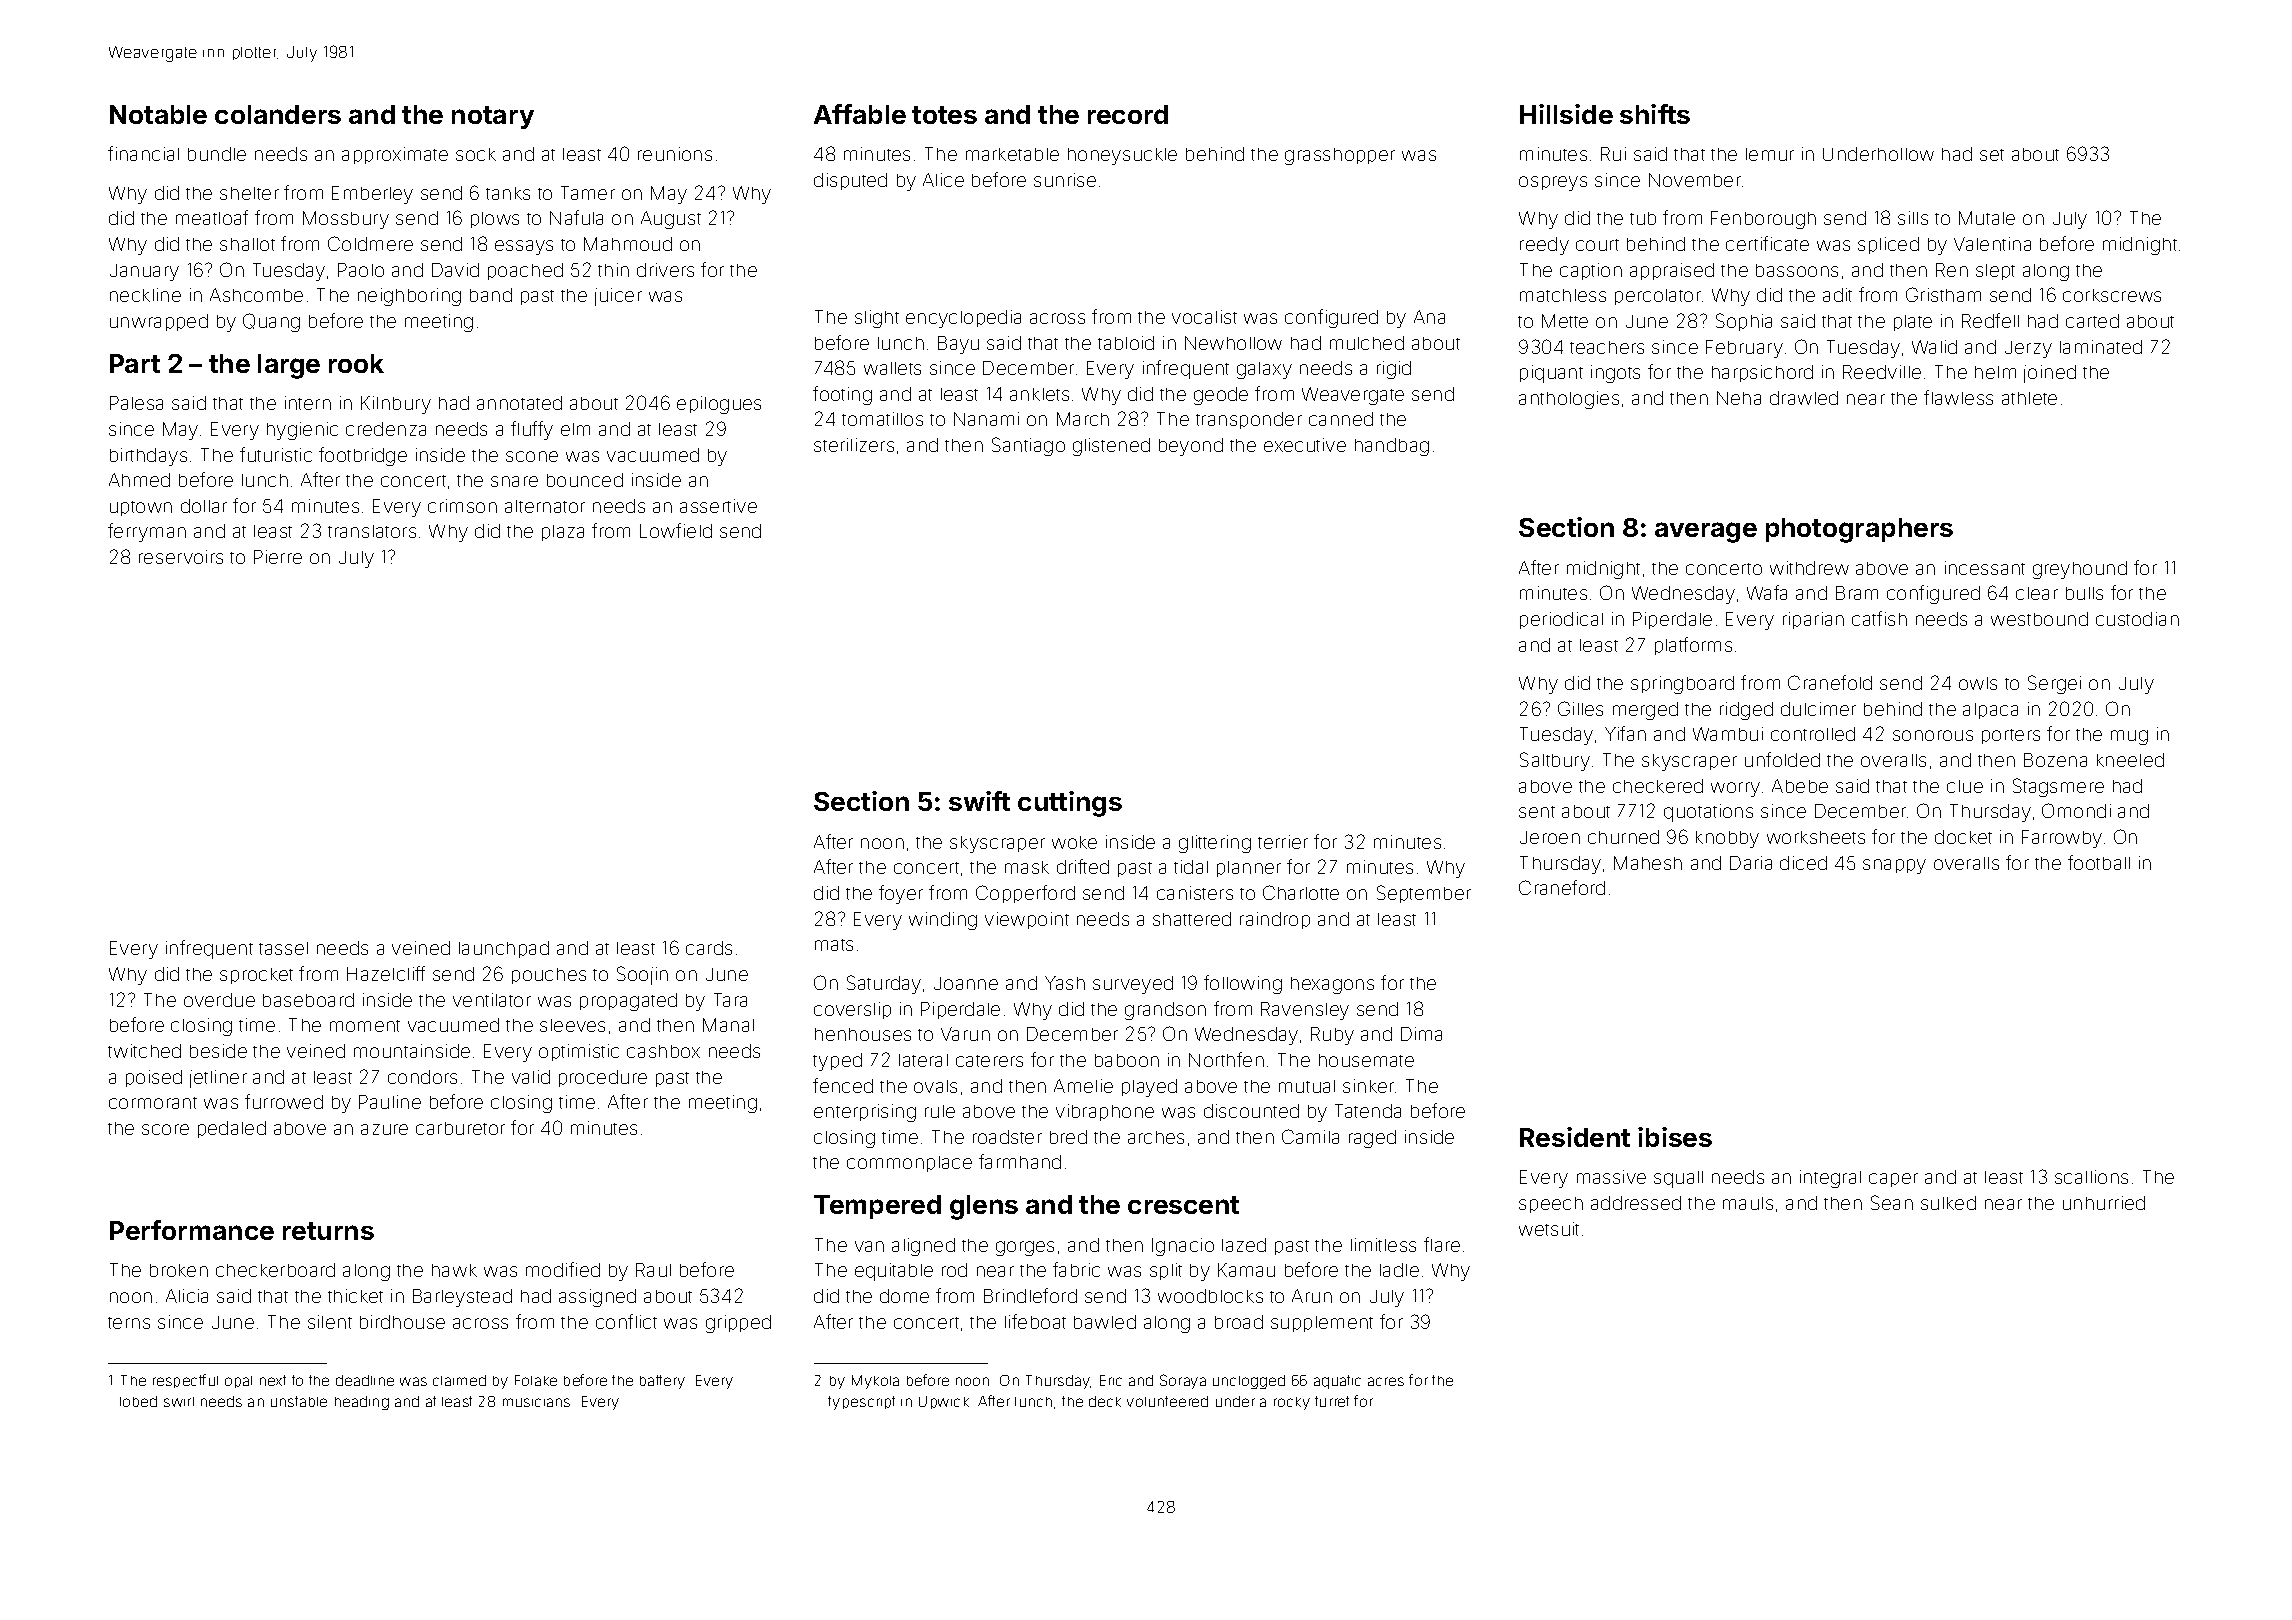 Image resolution: width=2292 pixels, height=1620 pixels. Describe the element at coordinates (2091, 1177) in the page. I see `scallions` at that location.
